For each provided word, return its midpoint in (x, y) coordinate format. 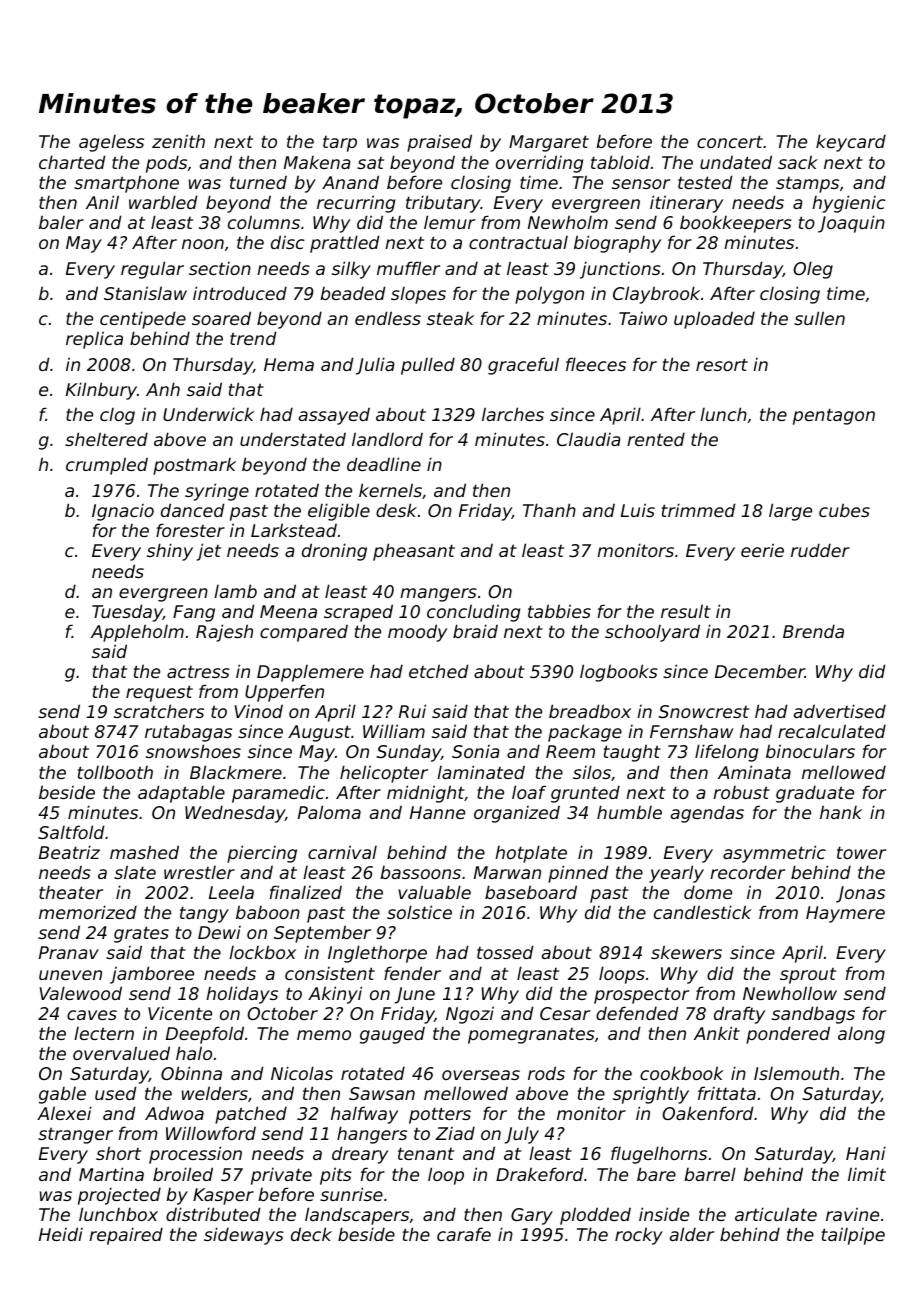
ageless (111, 143)
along (861, 1035)
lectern (104, 1033)
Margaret (549, 143)
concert (730, 141)
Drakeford (540, 1174)
